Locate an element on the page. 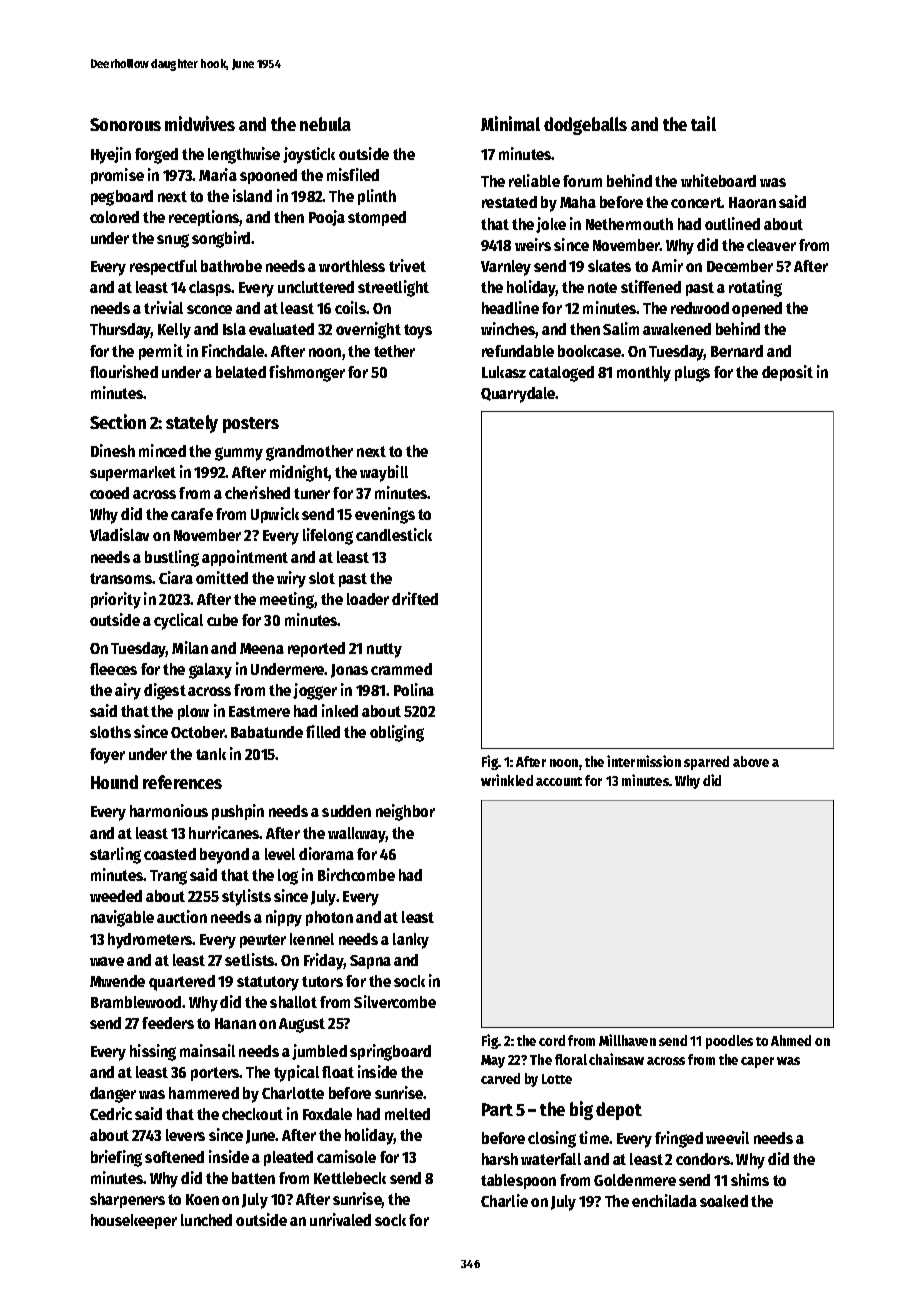 This document has height=1308, width=924. plinth is located at coordinates (377, 197).
